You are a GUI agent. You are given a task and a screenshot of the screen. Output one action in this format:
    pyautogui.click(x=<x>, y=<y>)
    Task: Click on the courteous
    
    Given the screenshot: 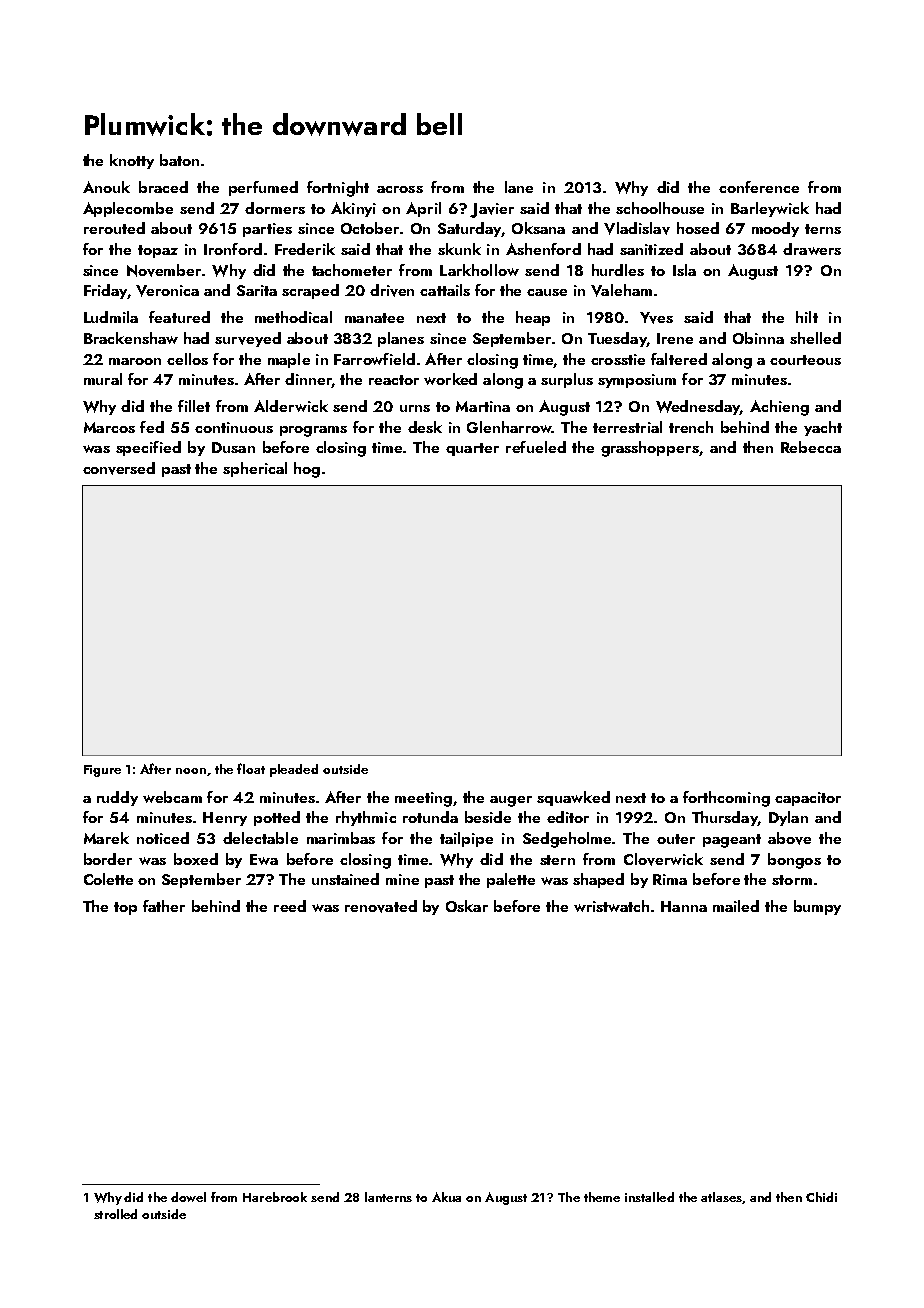 What is the action you would take?
    pyautogui.click(x=805, y=360)
